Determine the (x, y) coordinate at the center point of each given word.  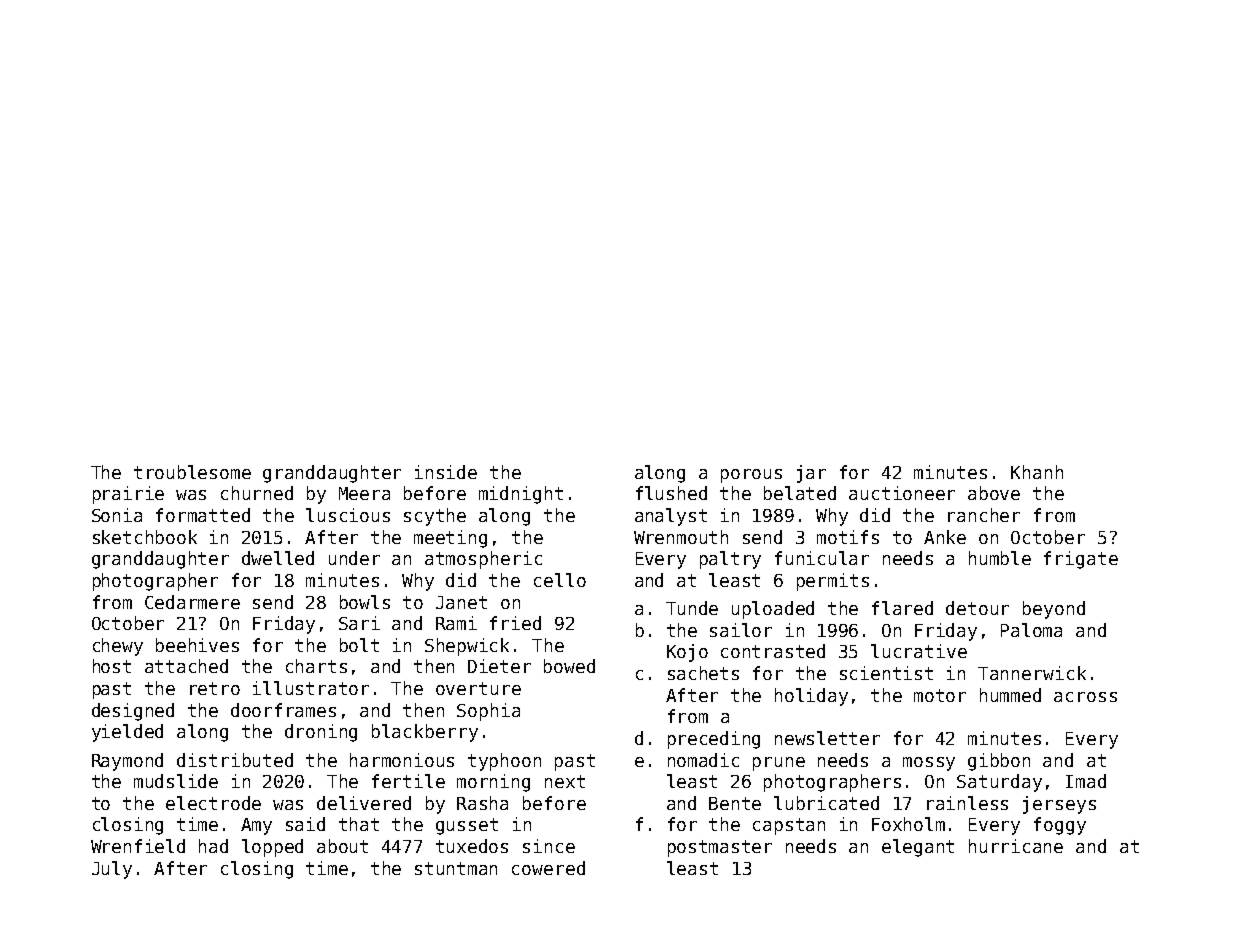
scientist (886, 673)
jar (811, 474)
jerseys (1059, 805)
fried (515, 623)
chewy (118, 647)
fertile (408, 781)
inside (446, 472)
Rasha (482, 803)
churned (257, 493)
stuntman (456, 868)
